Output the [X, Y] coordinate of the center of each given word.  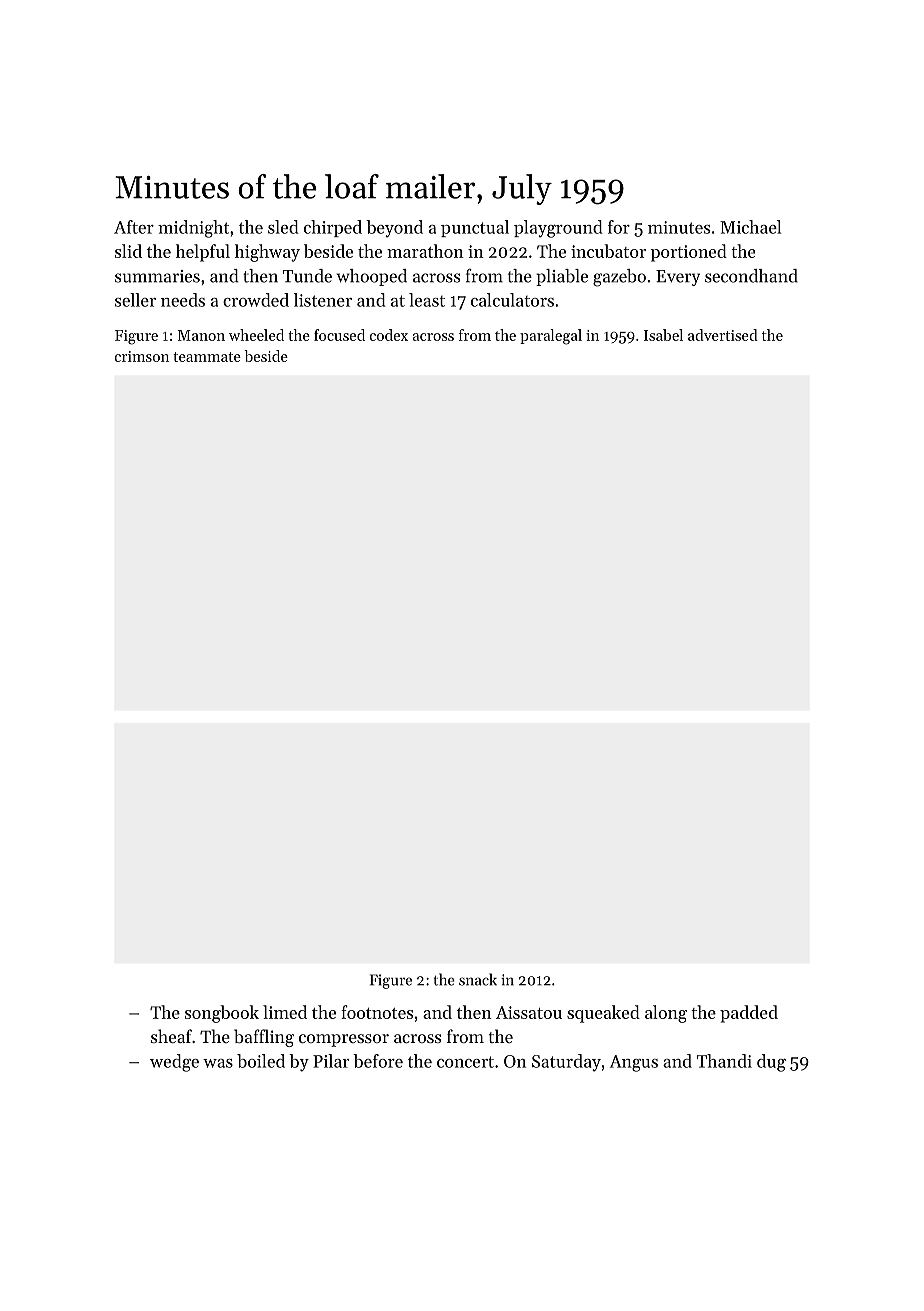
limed [285, 1012]
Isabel [663, 335]
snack [478, 979]
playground [558, 229]
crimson [142, 356]
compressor [344, 1040]
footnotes [377, 1012]
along [666, 1014]
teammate [207, 357]
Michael [750, 227]
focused [339, 335]
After [134, 227]
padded [749, 1014]
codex [389, 335]
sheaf [171, 1036]
